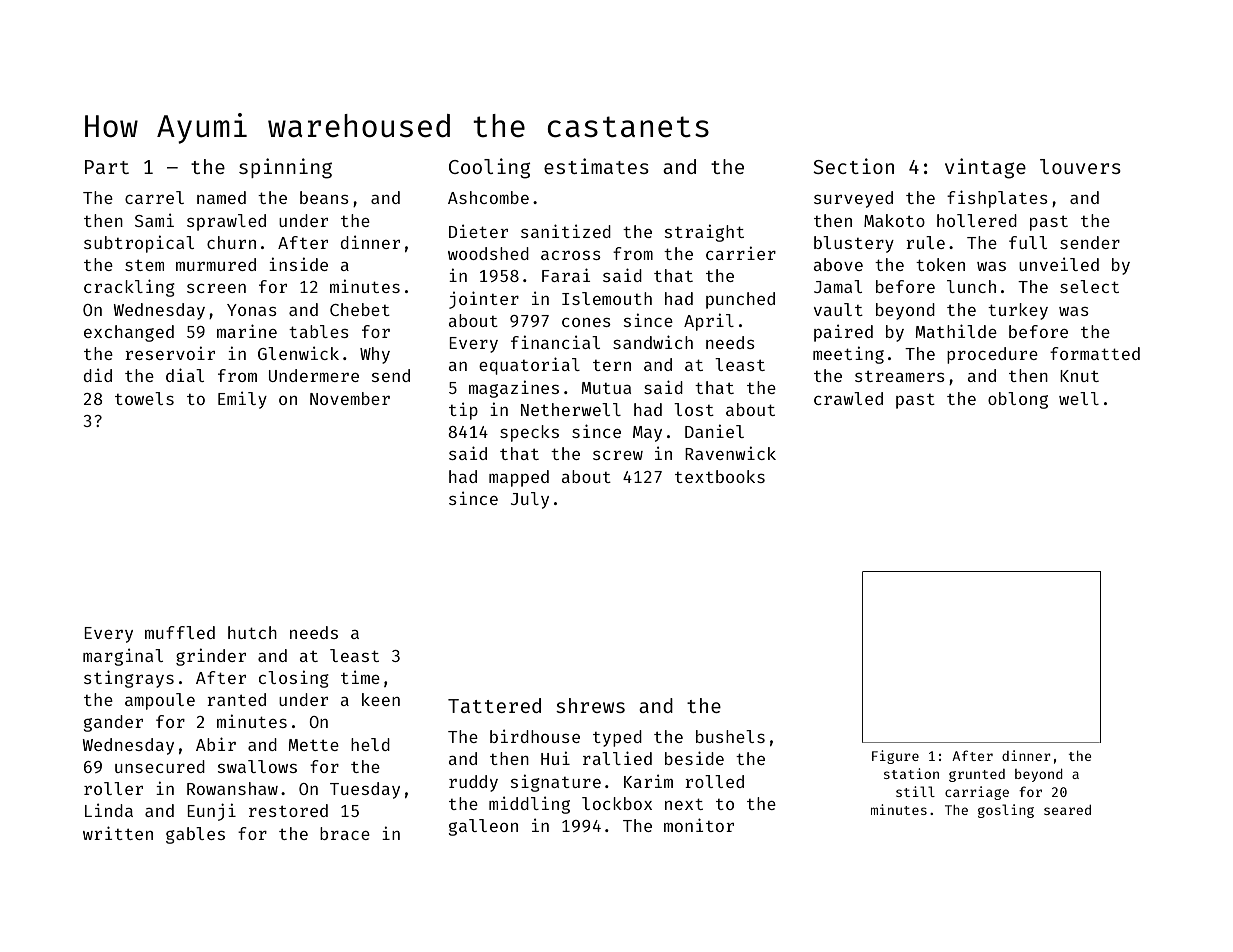  I want to click on Section, so click(853, 166).
